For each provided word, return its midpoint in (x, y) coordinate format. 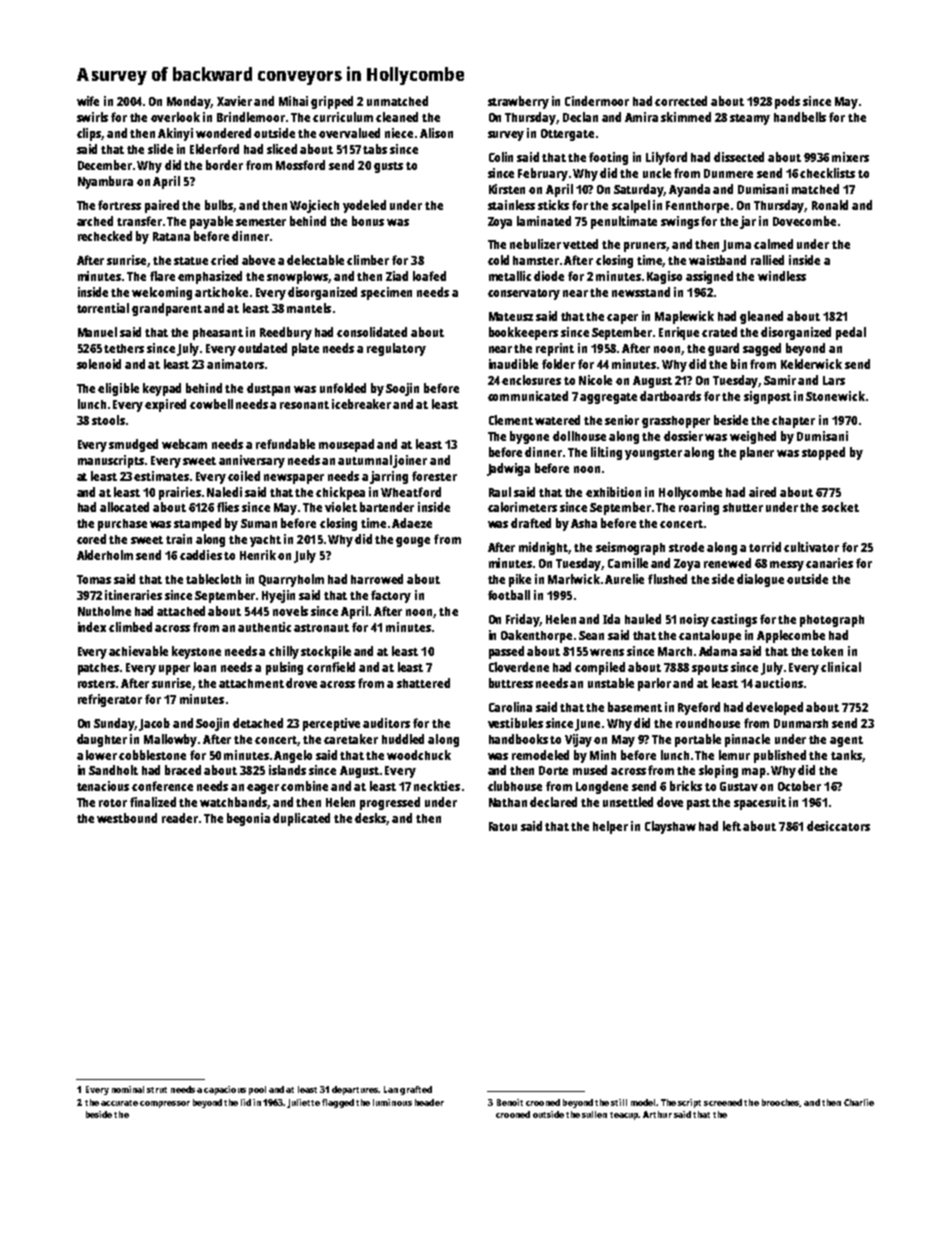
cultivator (811, 547)
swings (680, 222)
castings (734, 620)
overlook (175, 117)
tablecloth (213, 579)
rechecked (105, 236)
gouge (413, 542)
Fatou (503, 826)
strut (157, 1090)
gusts (388, 167)
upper (174, 670)
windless (782, 276)
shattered (423, 683)
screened (723, 1102)
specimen (386, 293)
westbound (127, 818)
